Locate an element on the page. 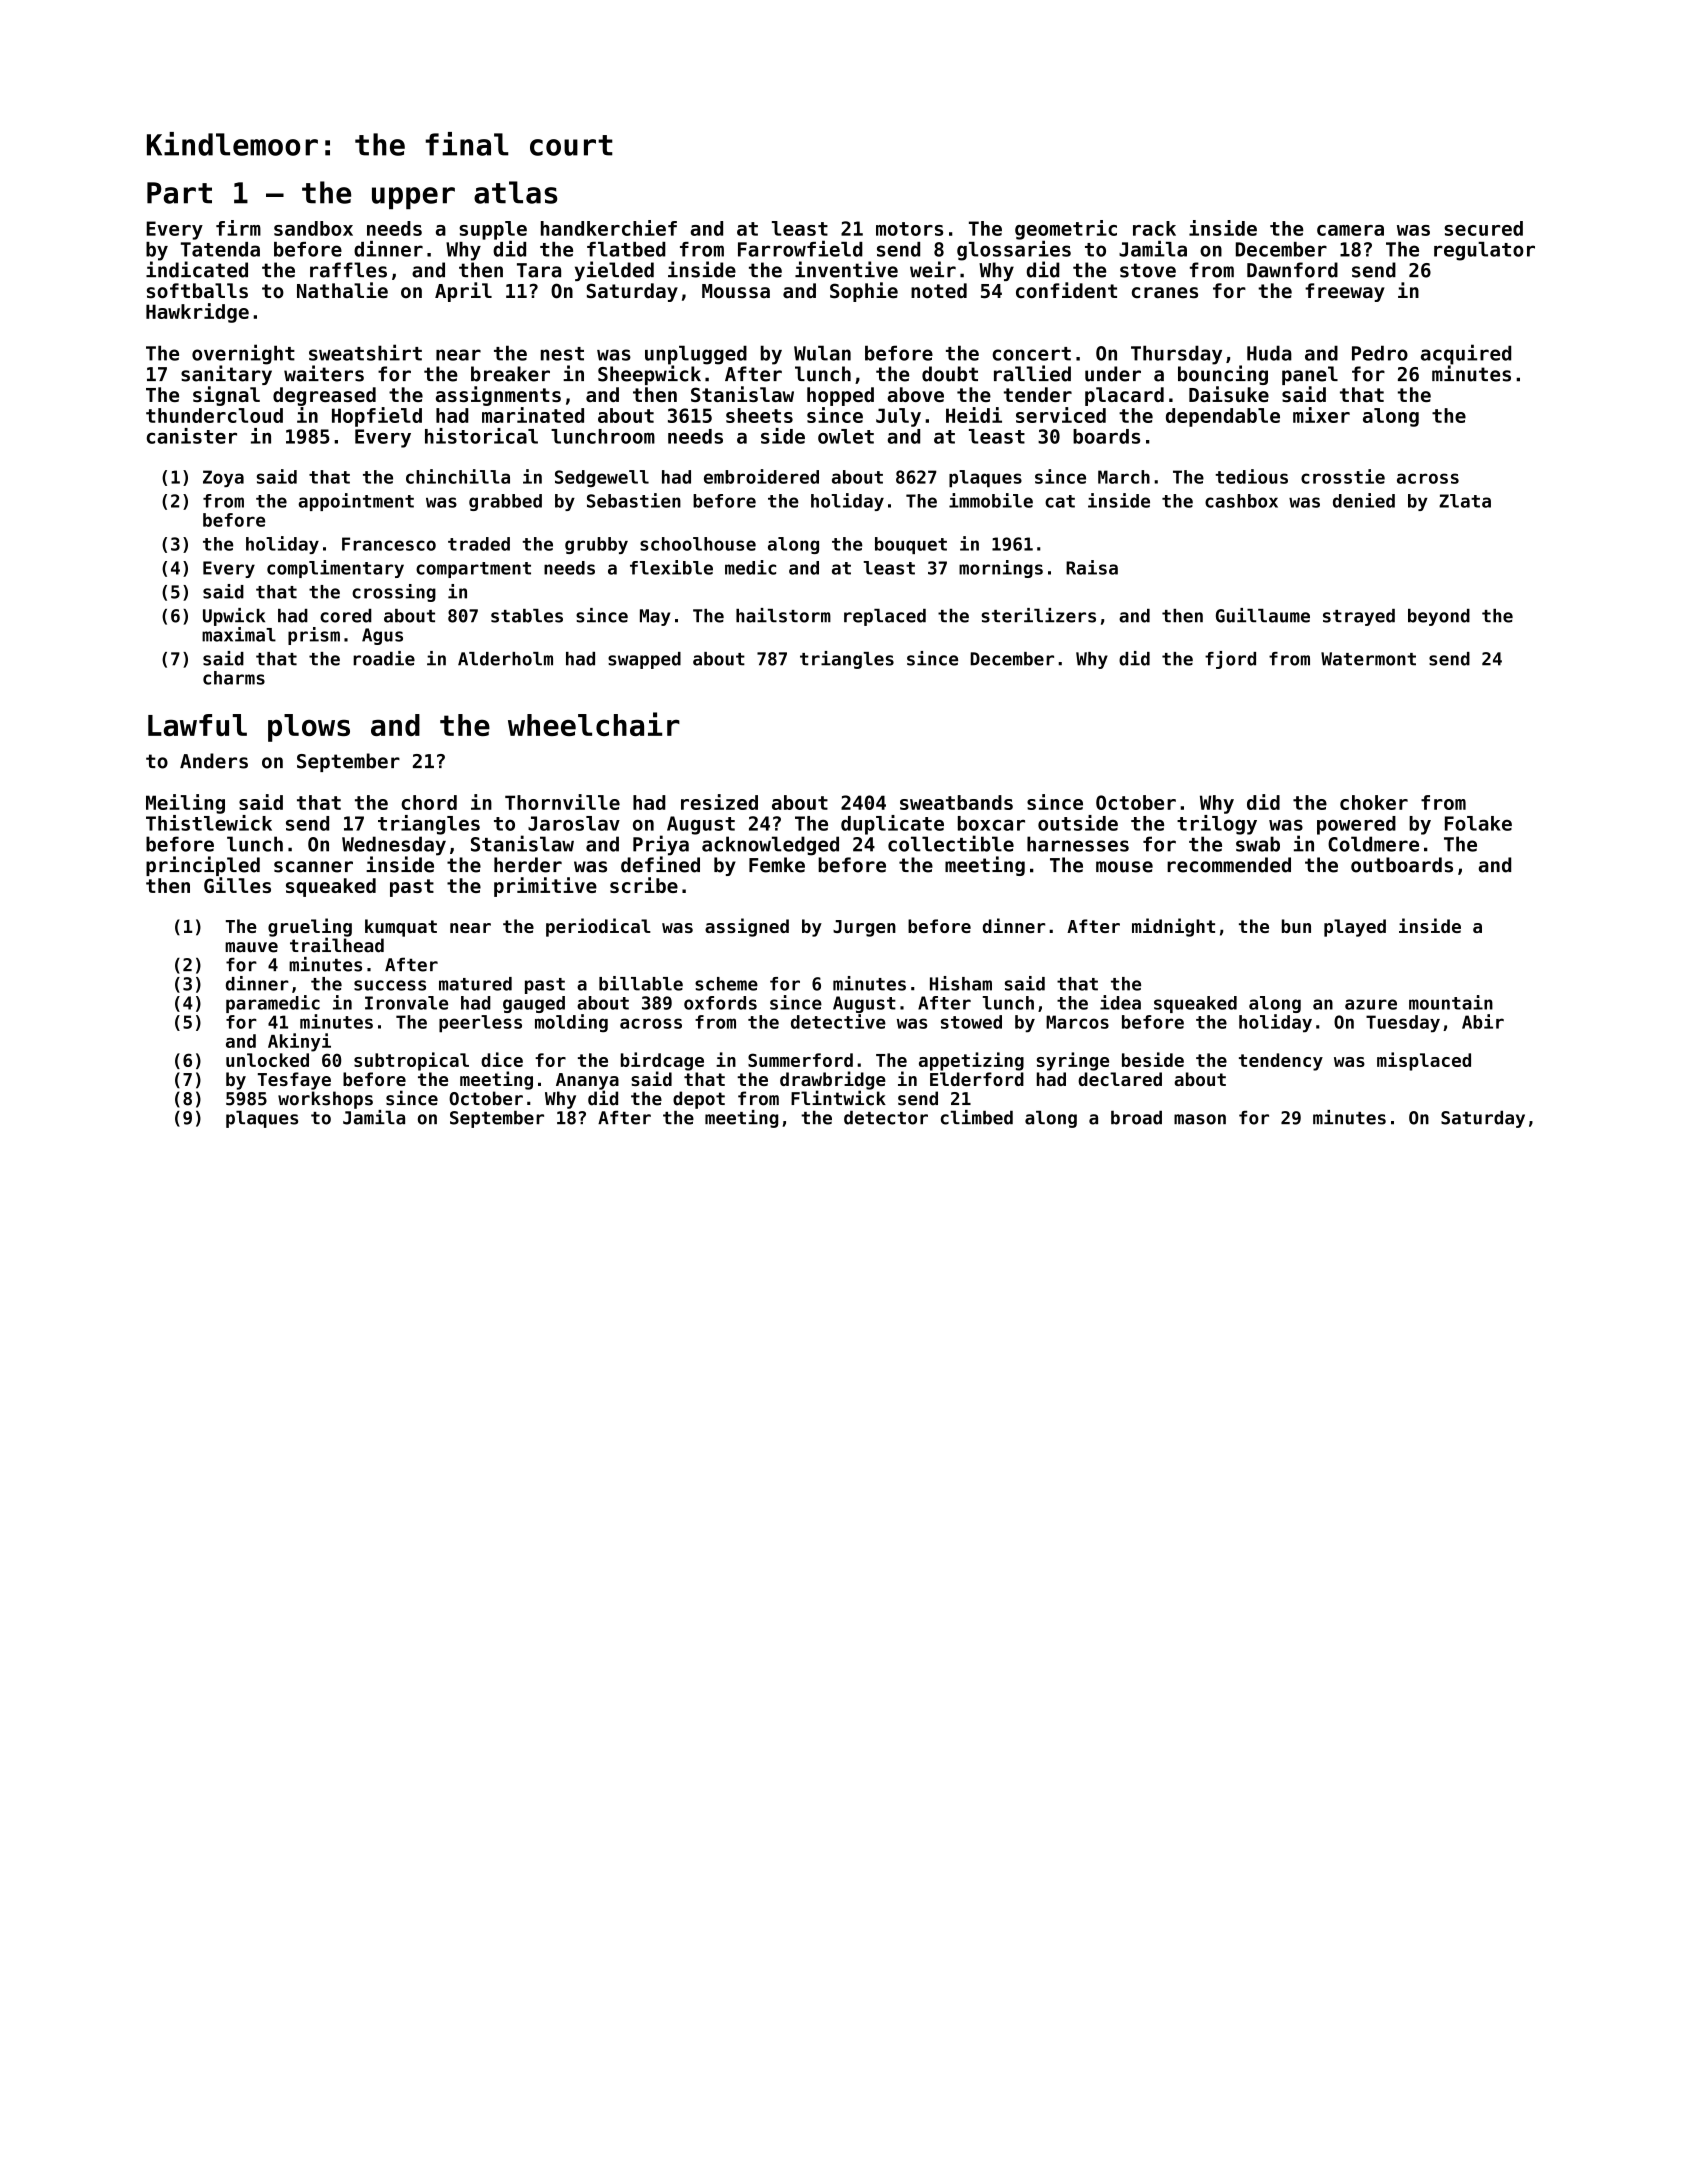 The image size is (1683, 2178). Akinyi is located at coordinates (299, 1042).
